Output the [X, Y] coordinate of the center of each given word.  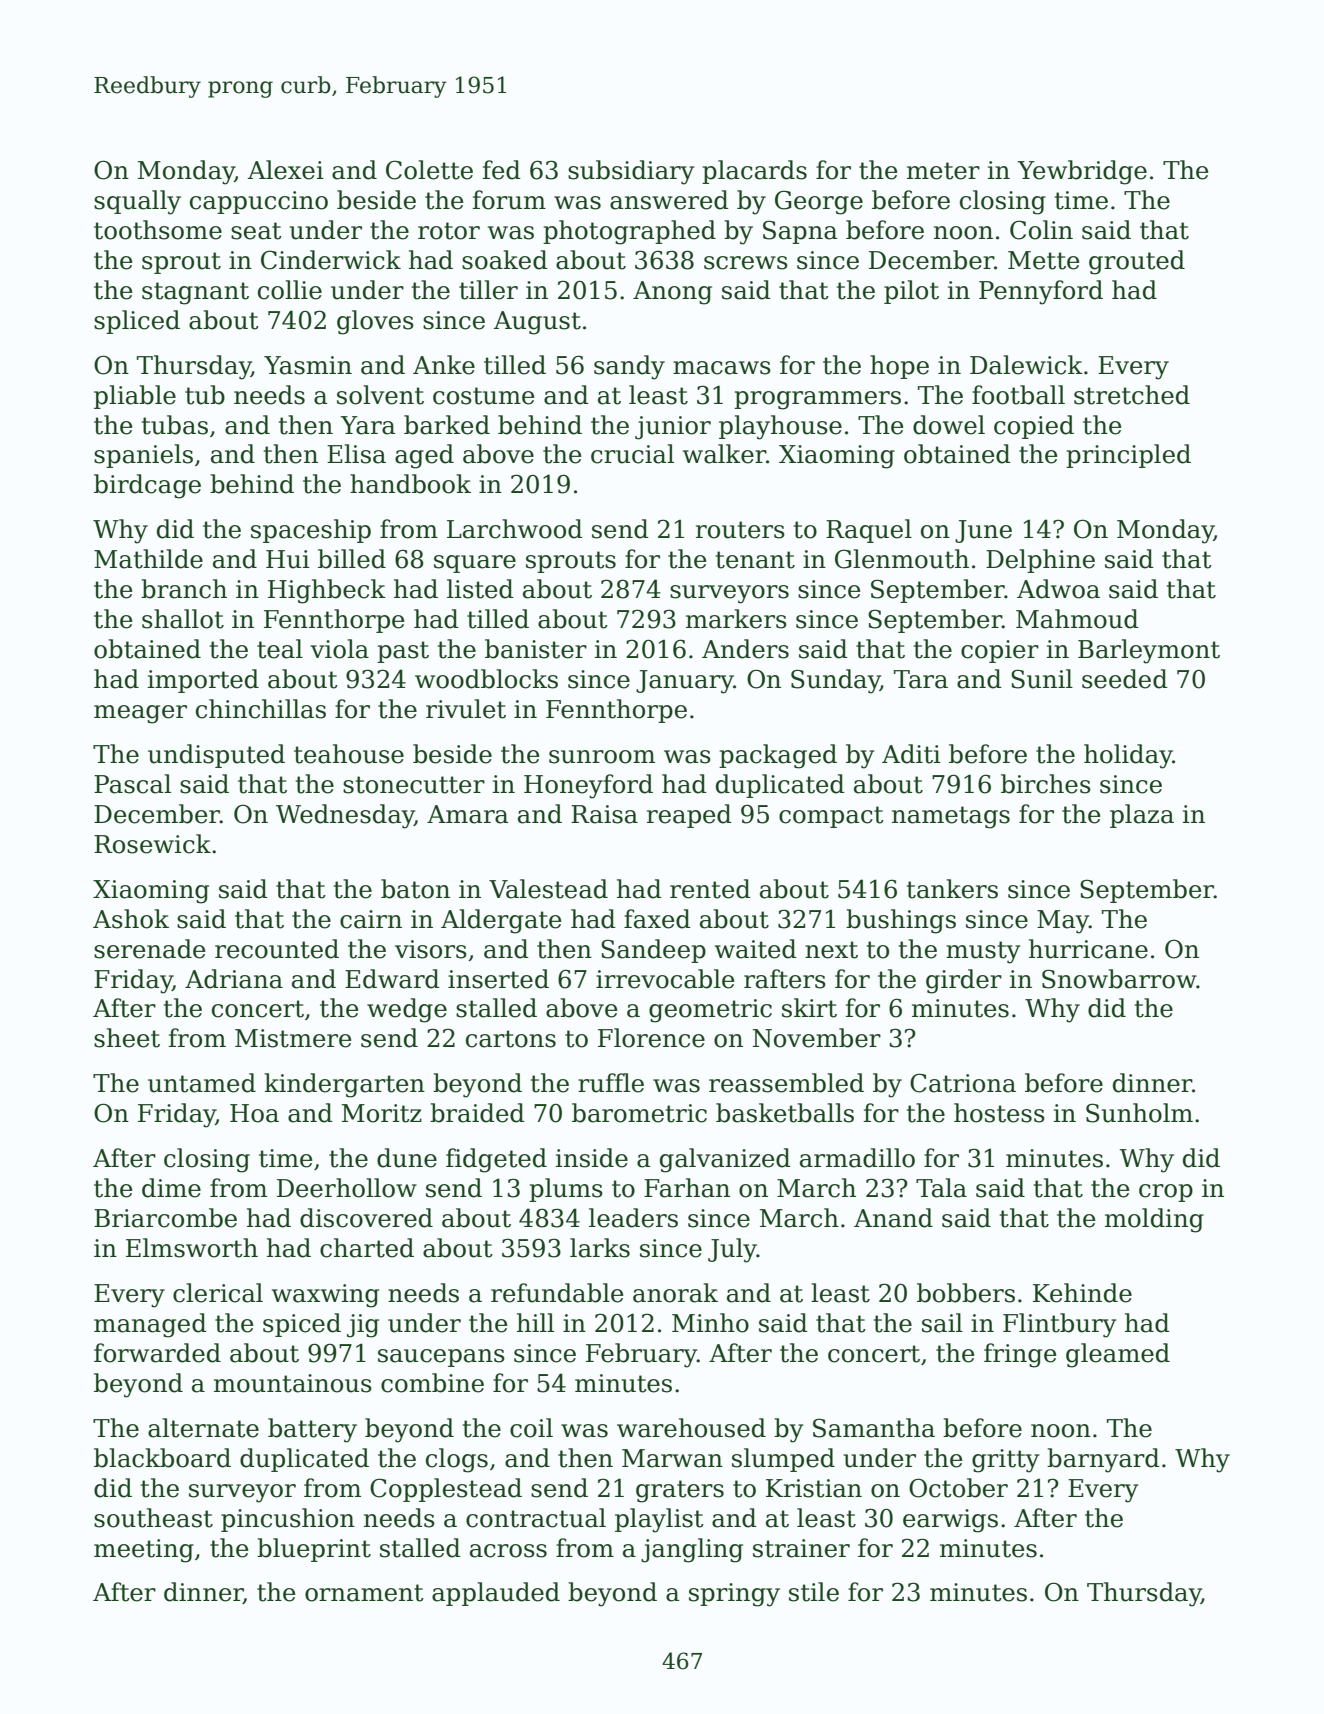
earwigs [950, 1521]
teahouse [349, 754]
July [732, 1250]
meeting [144, 1551]
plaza [1142, 816]
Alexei [286, 170]
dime [171, 1188]
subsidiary [631, 172]
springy [734, 1595]
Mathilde [148, 559]
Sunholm [1139, 1113]
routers [740, 530]
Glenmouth [902, 559]
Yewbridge [1082, 172]
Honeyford [588, 786]
